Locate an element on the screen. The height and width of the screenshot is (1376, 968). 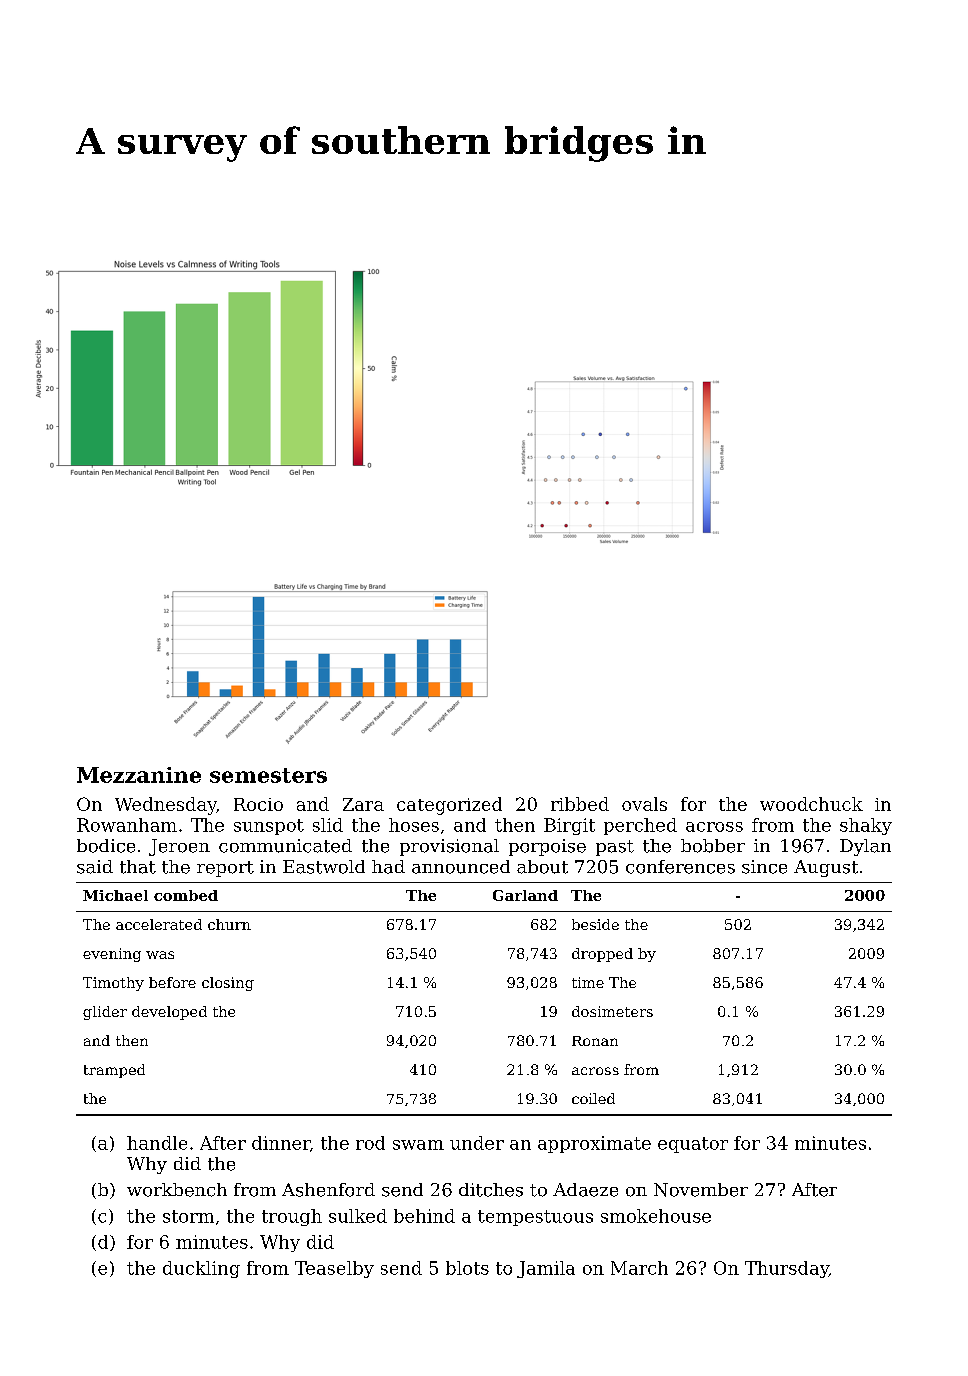
smokehouse is located at coordinates (656, 1216).
